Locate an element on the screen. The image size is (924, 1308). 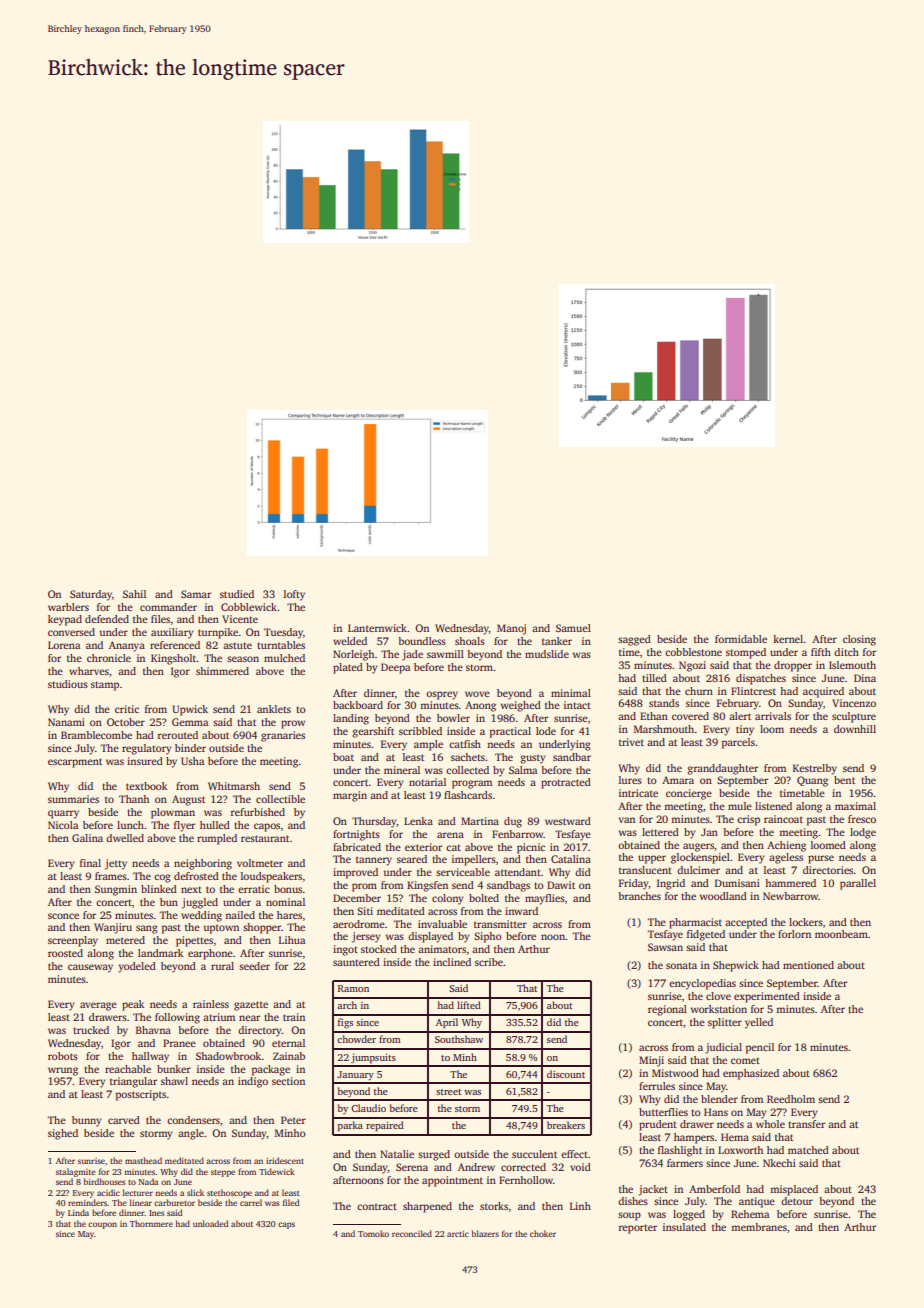
Nada is located at coordinates (148, 1181).
